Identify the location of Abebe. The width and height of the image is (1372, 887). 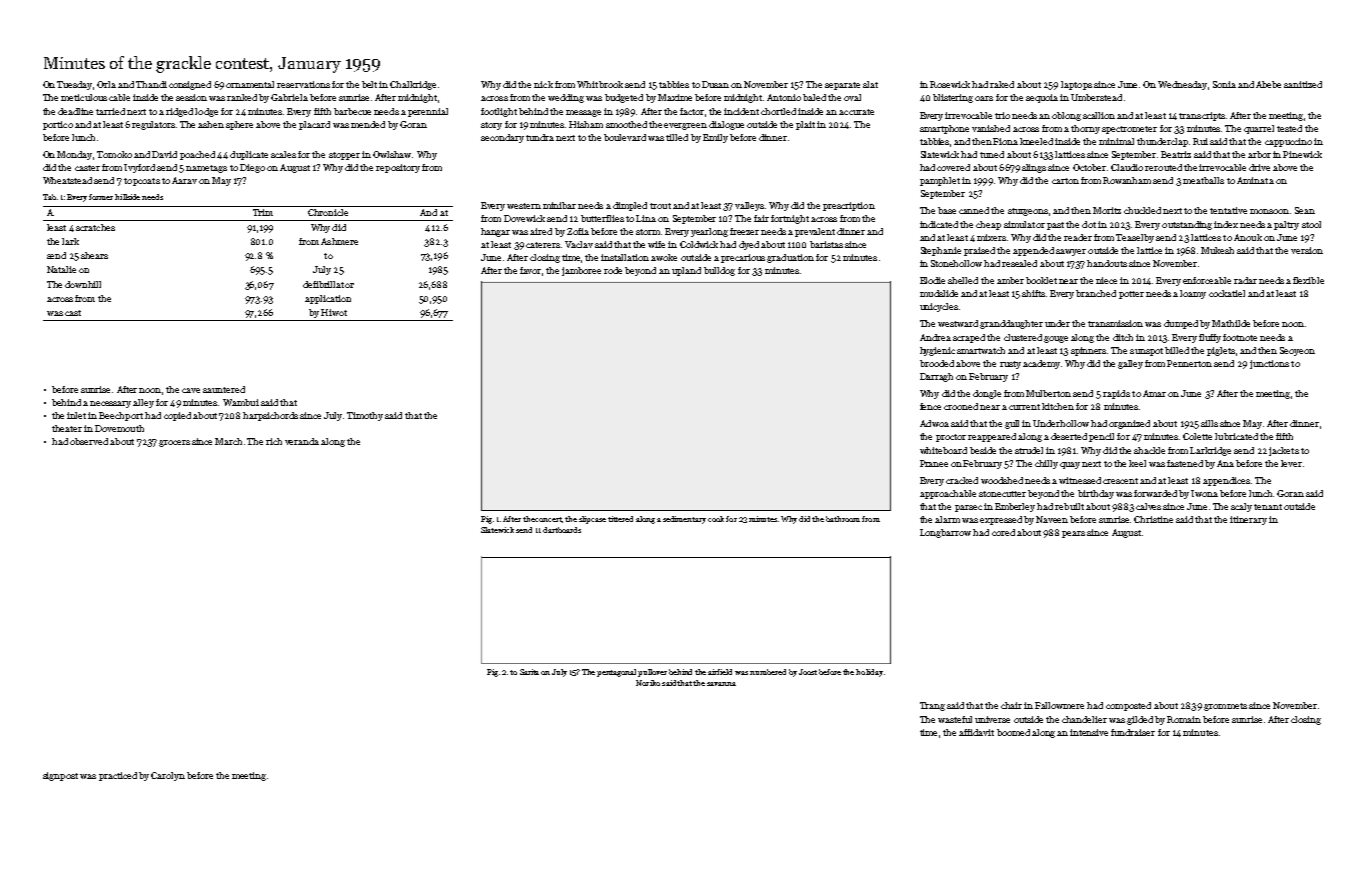
(1268, 84).
